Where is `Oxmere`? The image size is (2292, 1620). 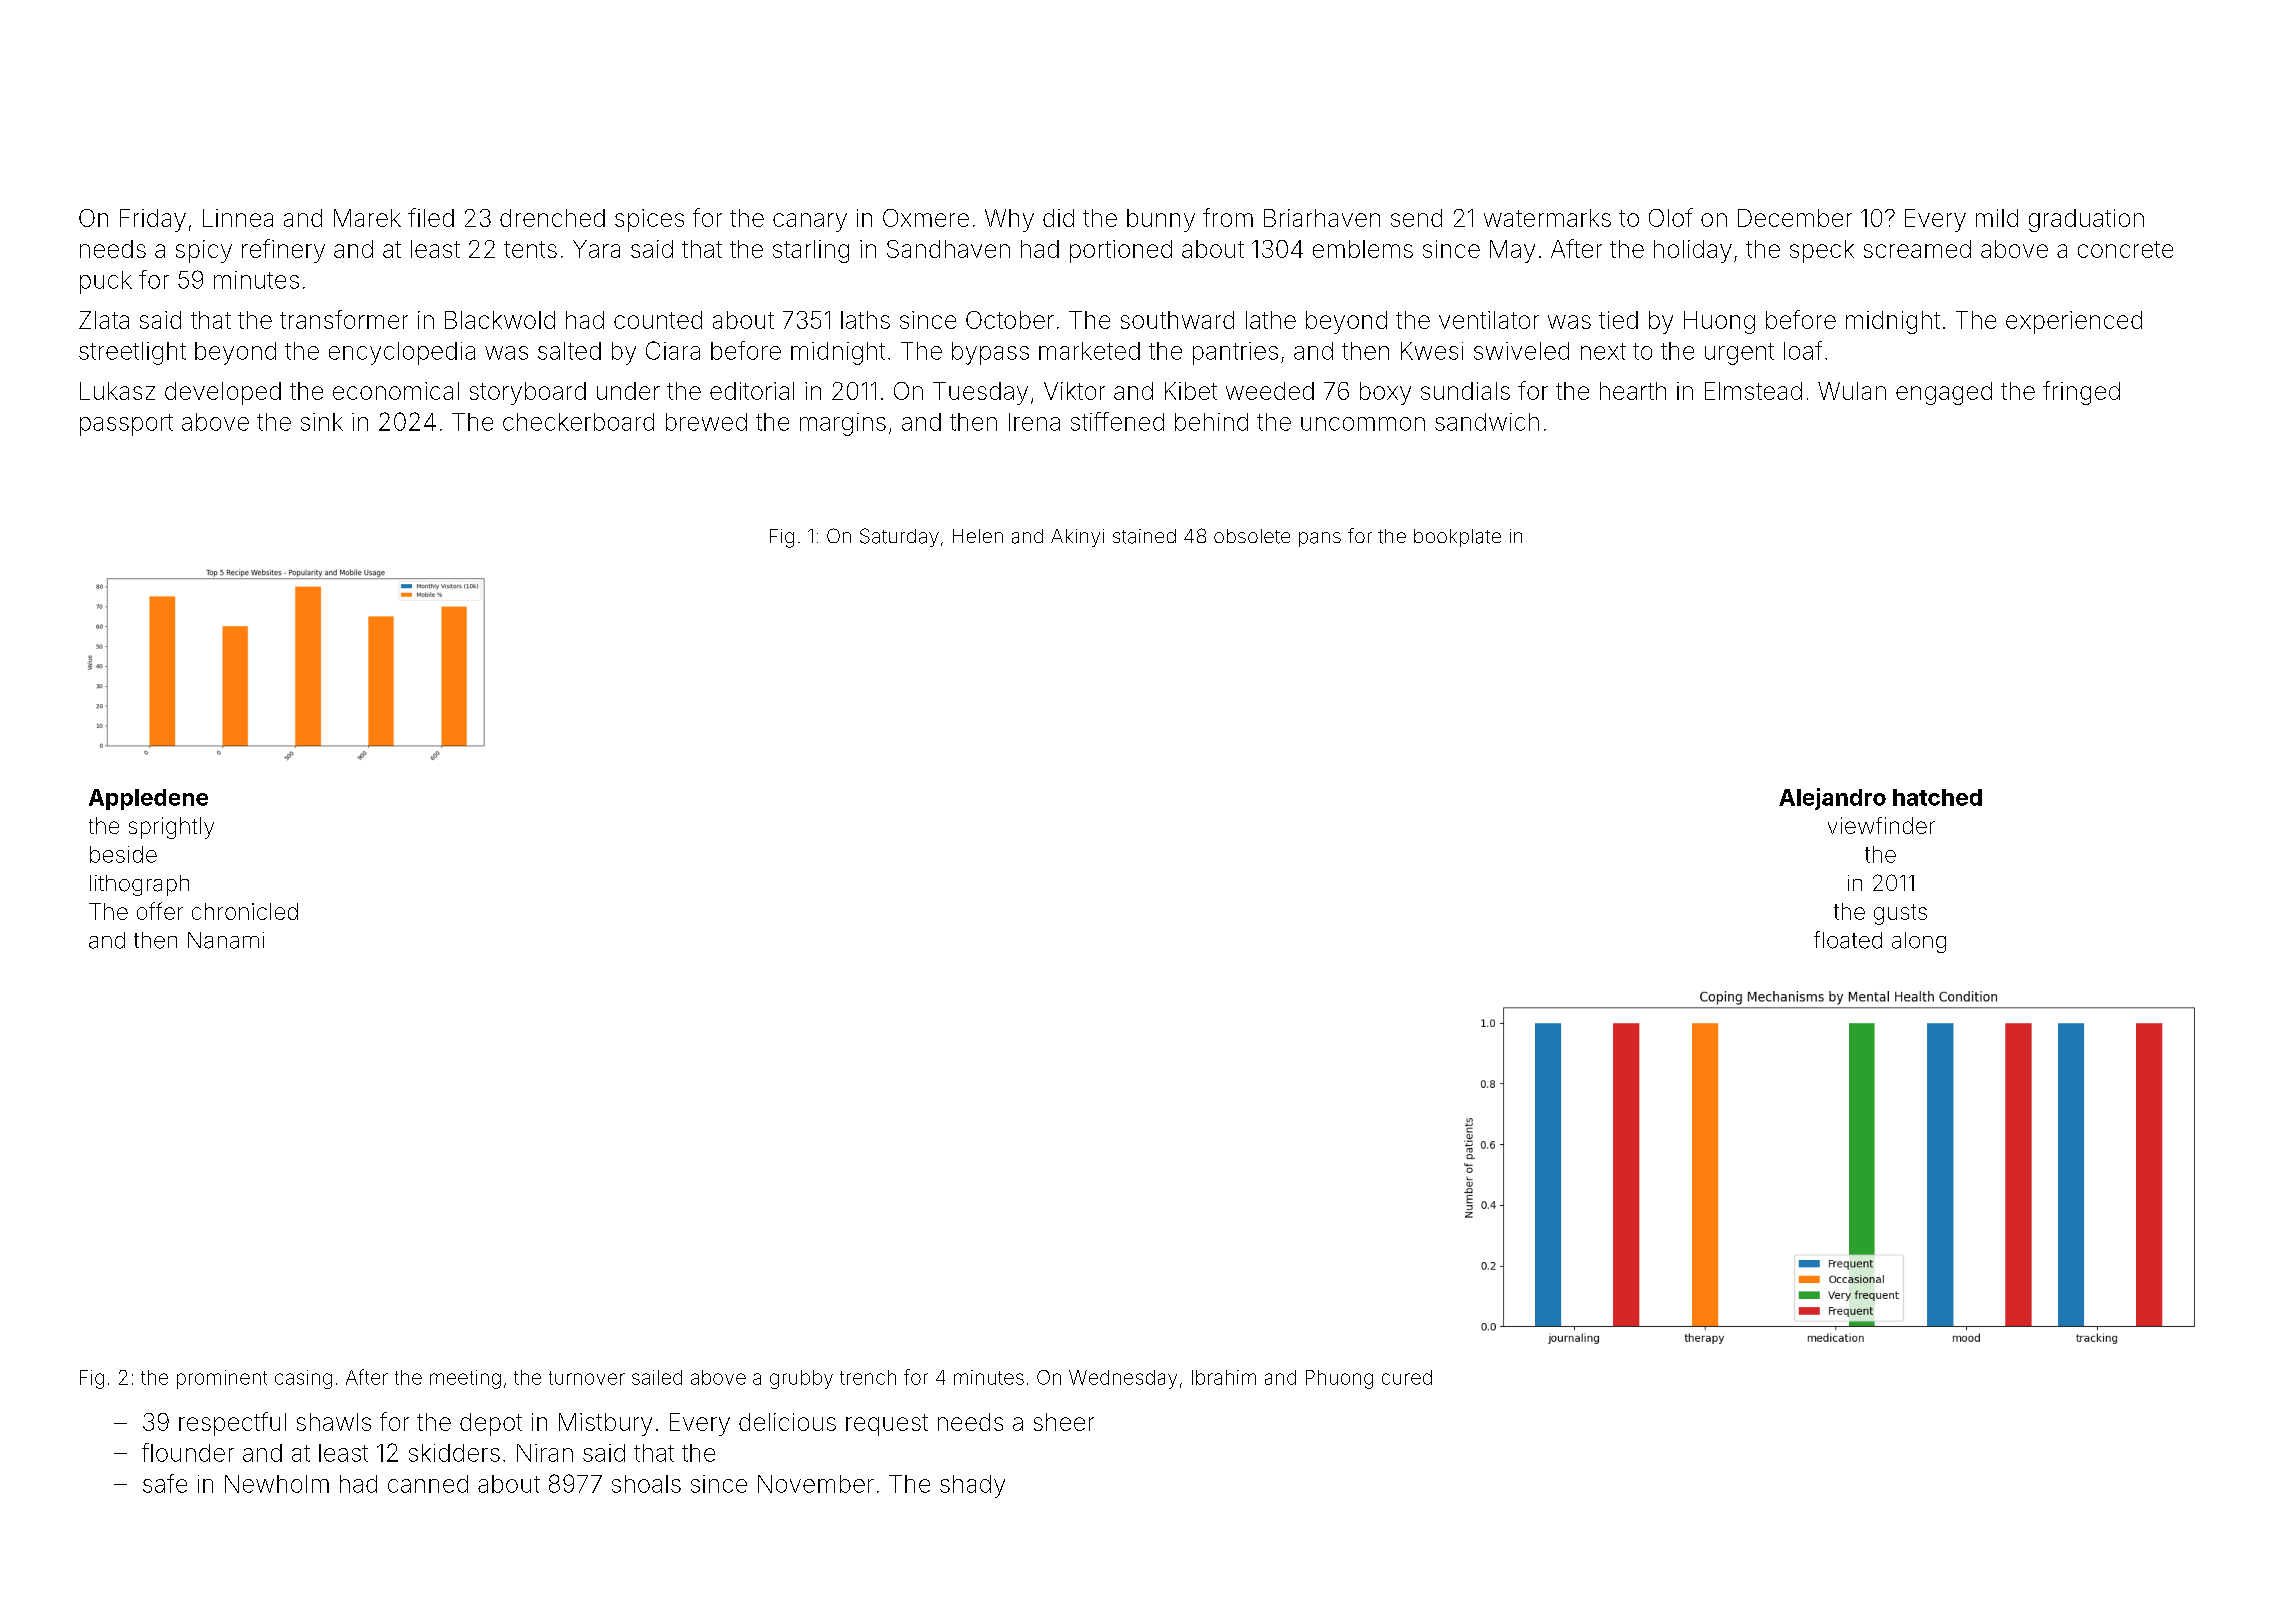 Oxmere is located at coordinates (926, 218).
